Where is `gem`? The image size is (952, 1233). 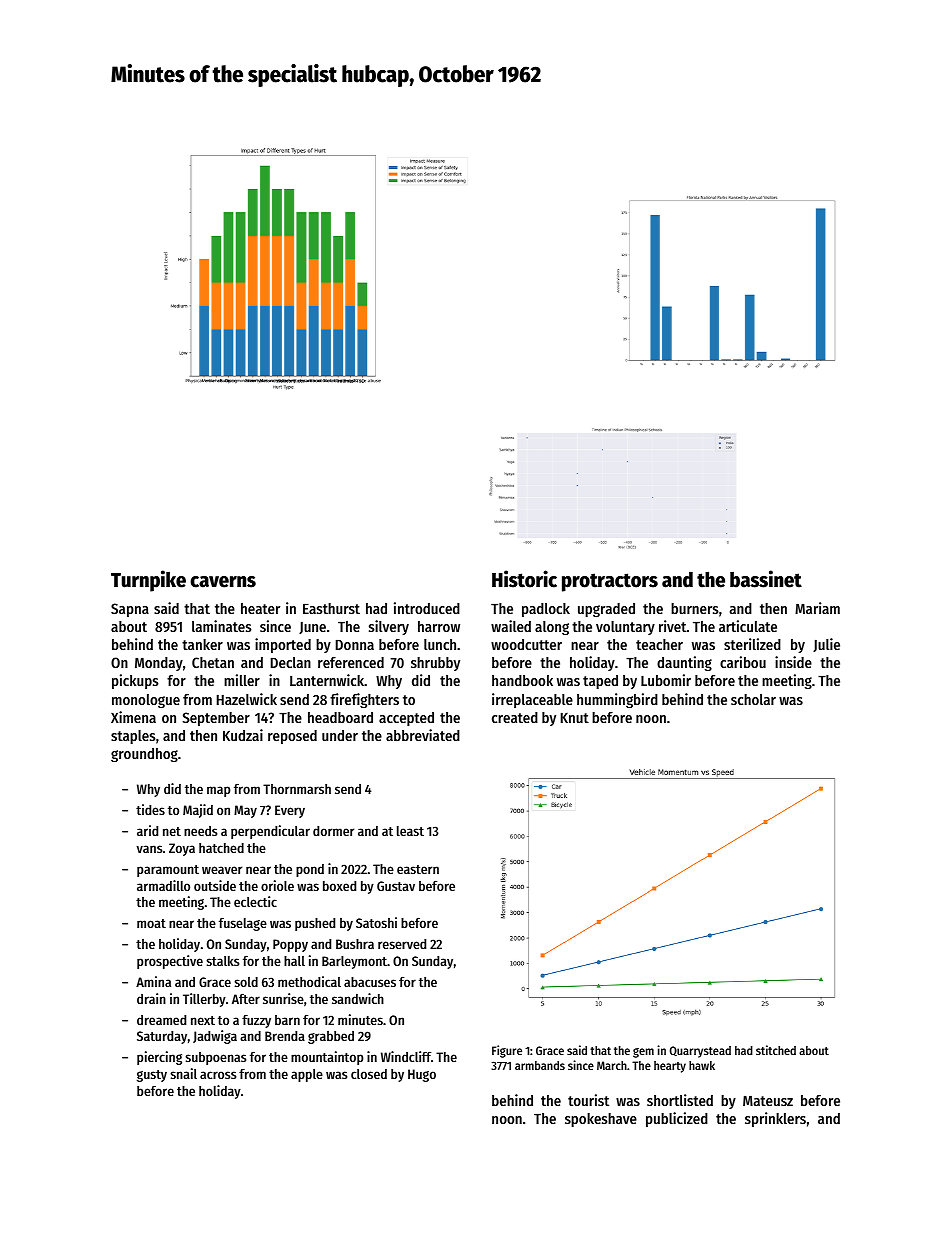 gem is located at coordinates (643, 1053).
